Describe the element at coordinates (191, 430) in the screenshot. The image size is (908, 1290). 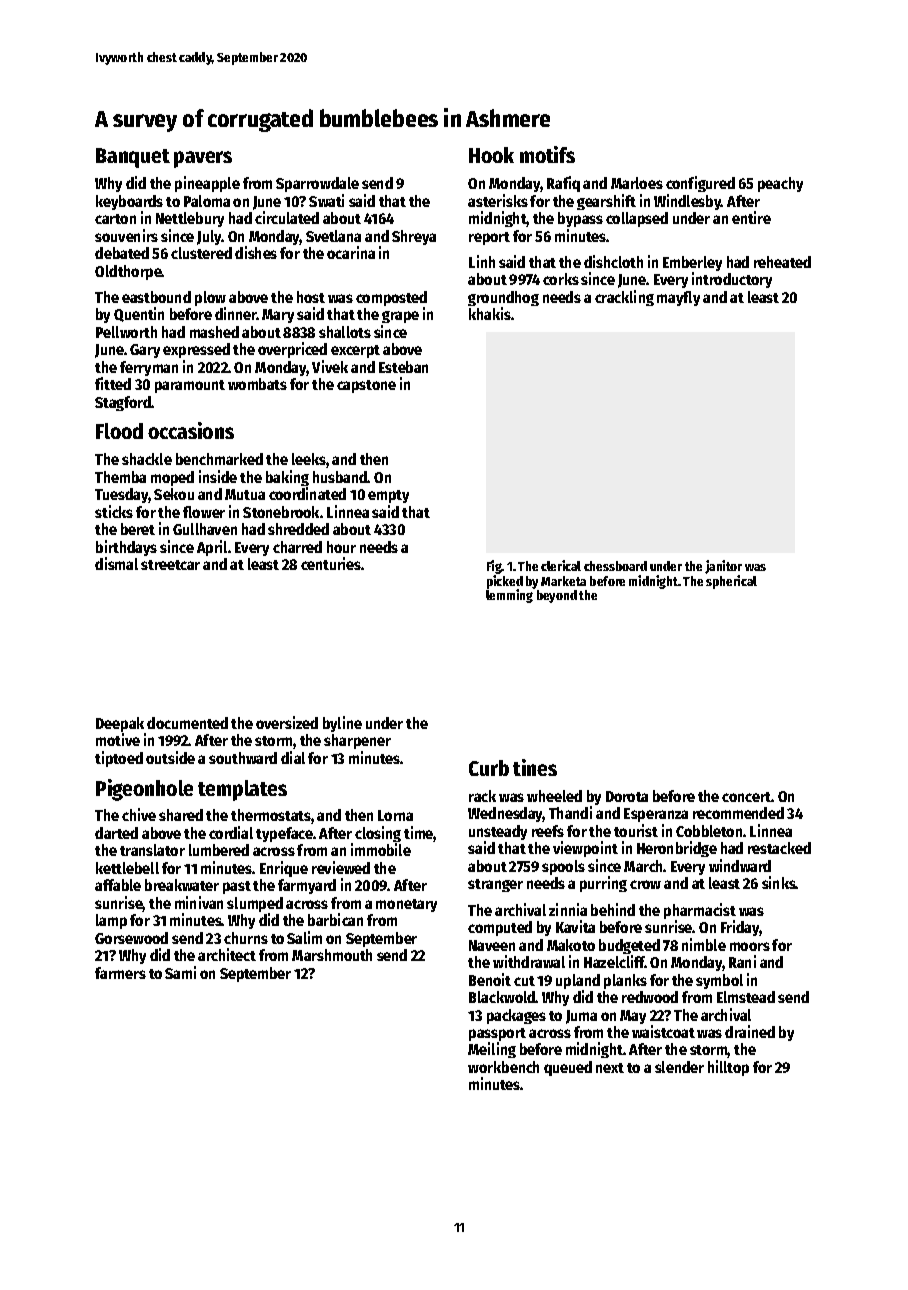
I see `occasions` at that location.
